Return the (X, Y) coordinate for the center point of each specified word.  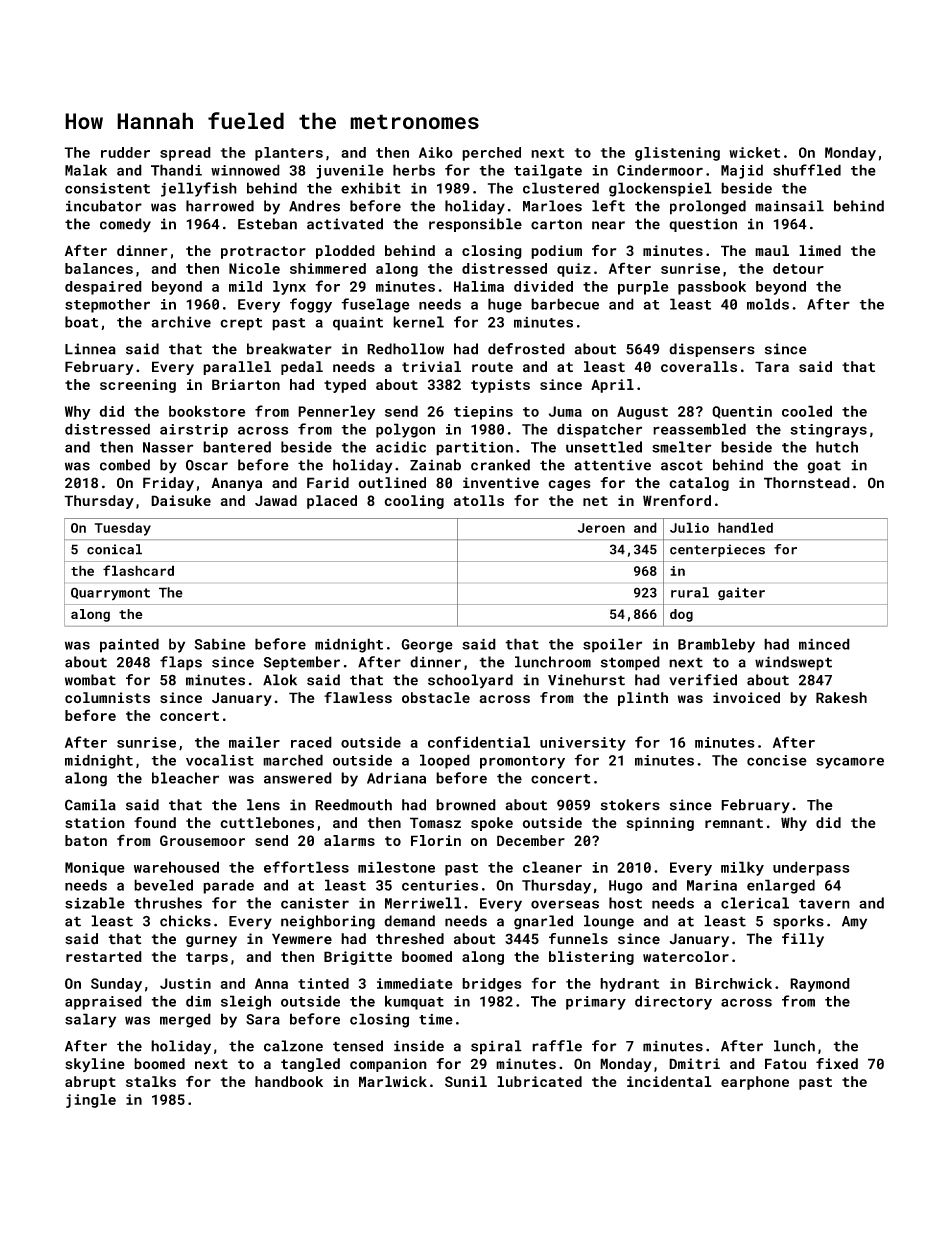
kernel (418, 322)
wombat (90, 680)
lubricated (539, 1081)
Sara (263, 1019)
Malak (86, 170)
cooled (807, 411)
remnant (734, 823)
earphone (755, 1083)
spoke (492, 824)
